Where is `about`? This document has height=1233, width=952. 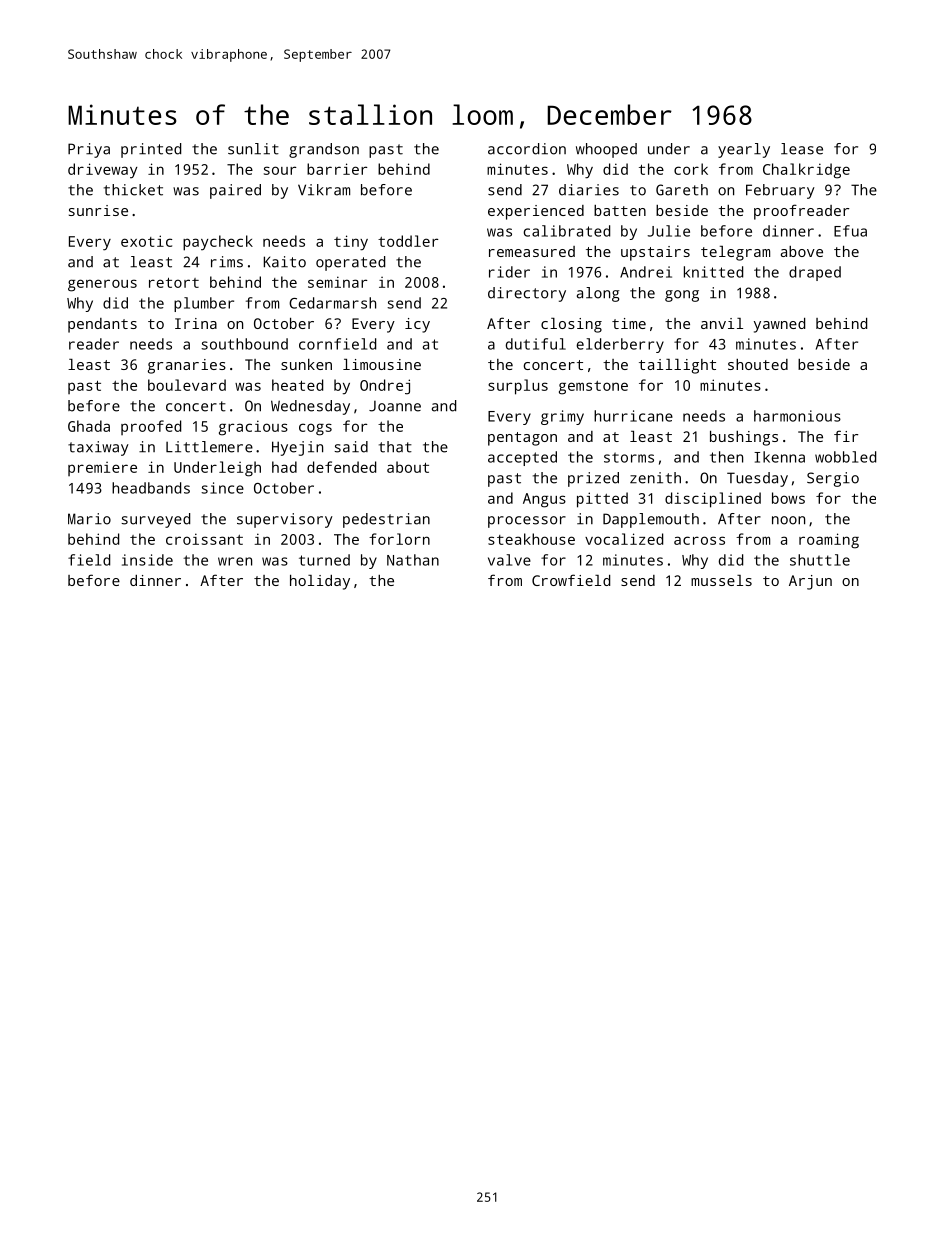
about is located at coordinates (408, 467).
